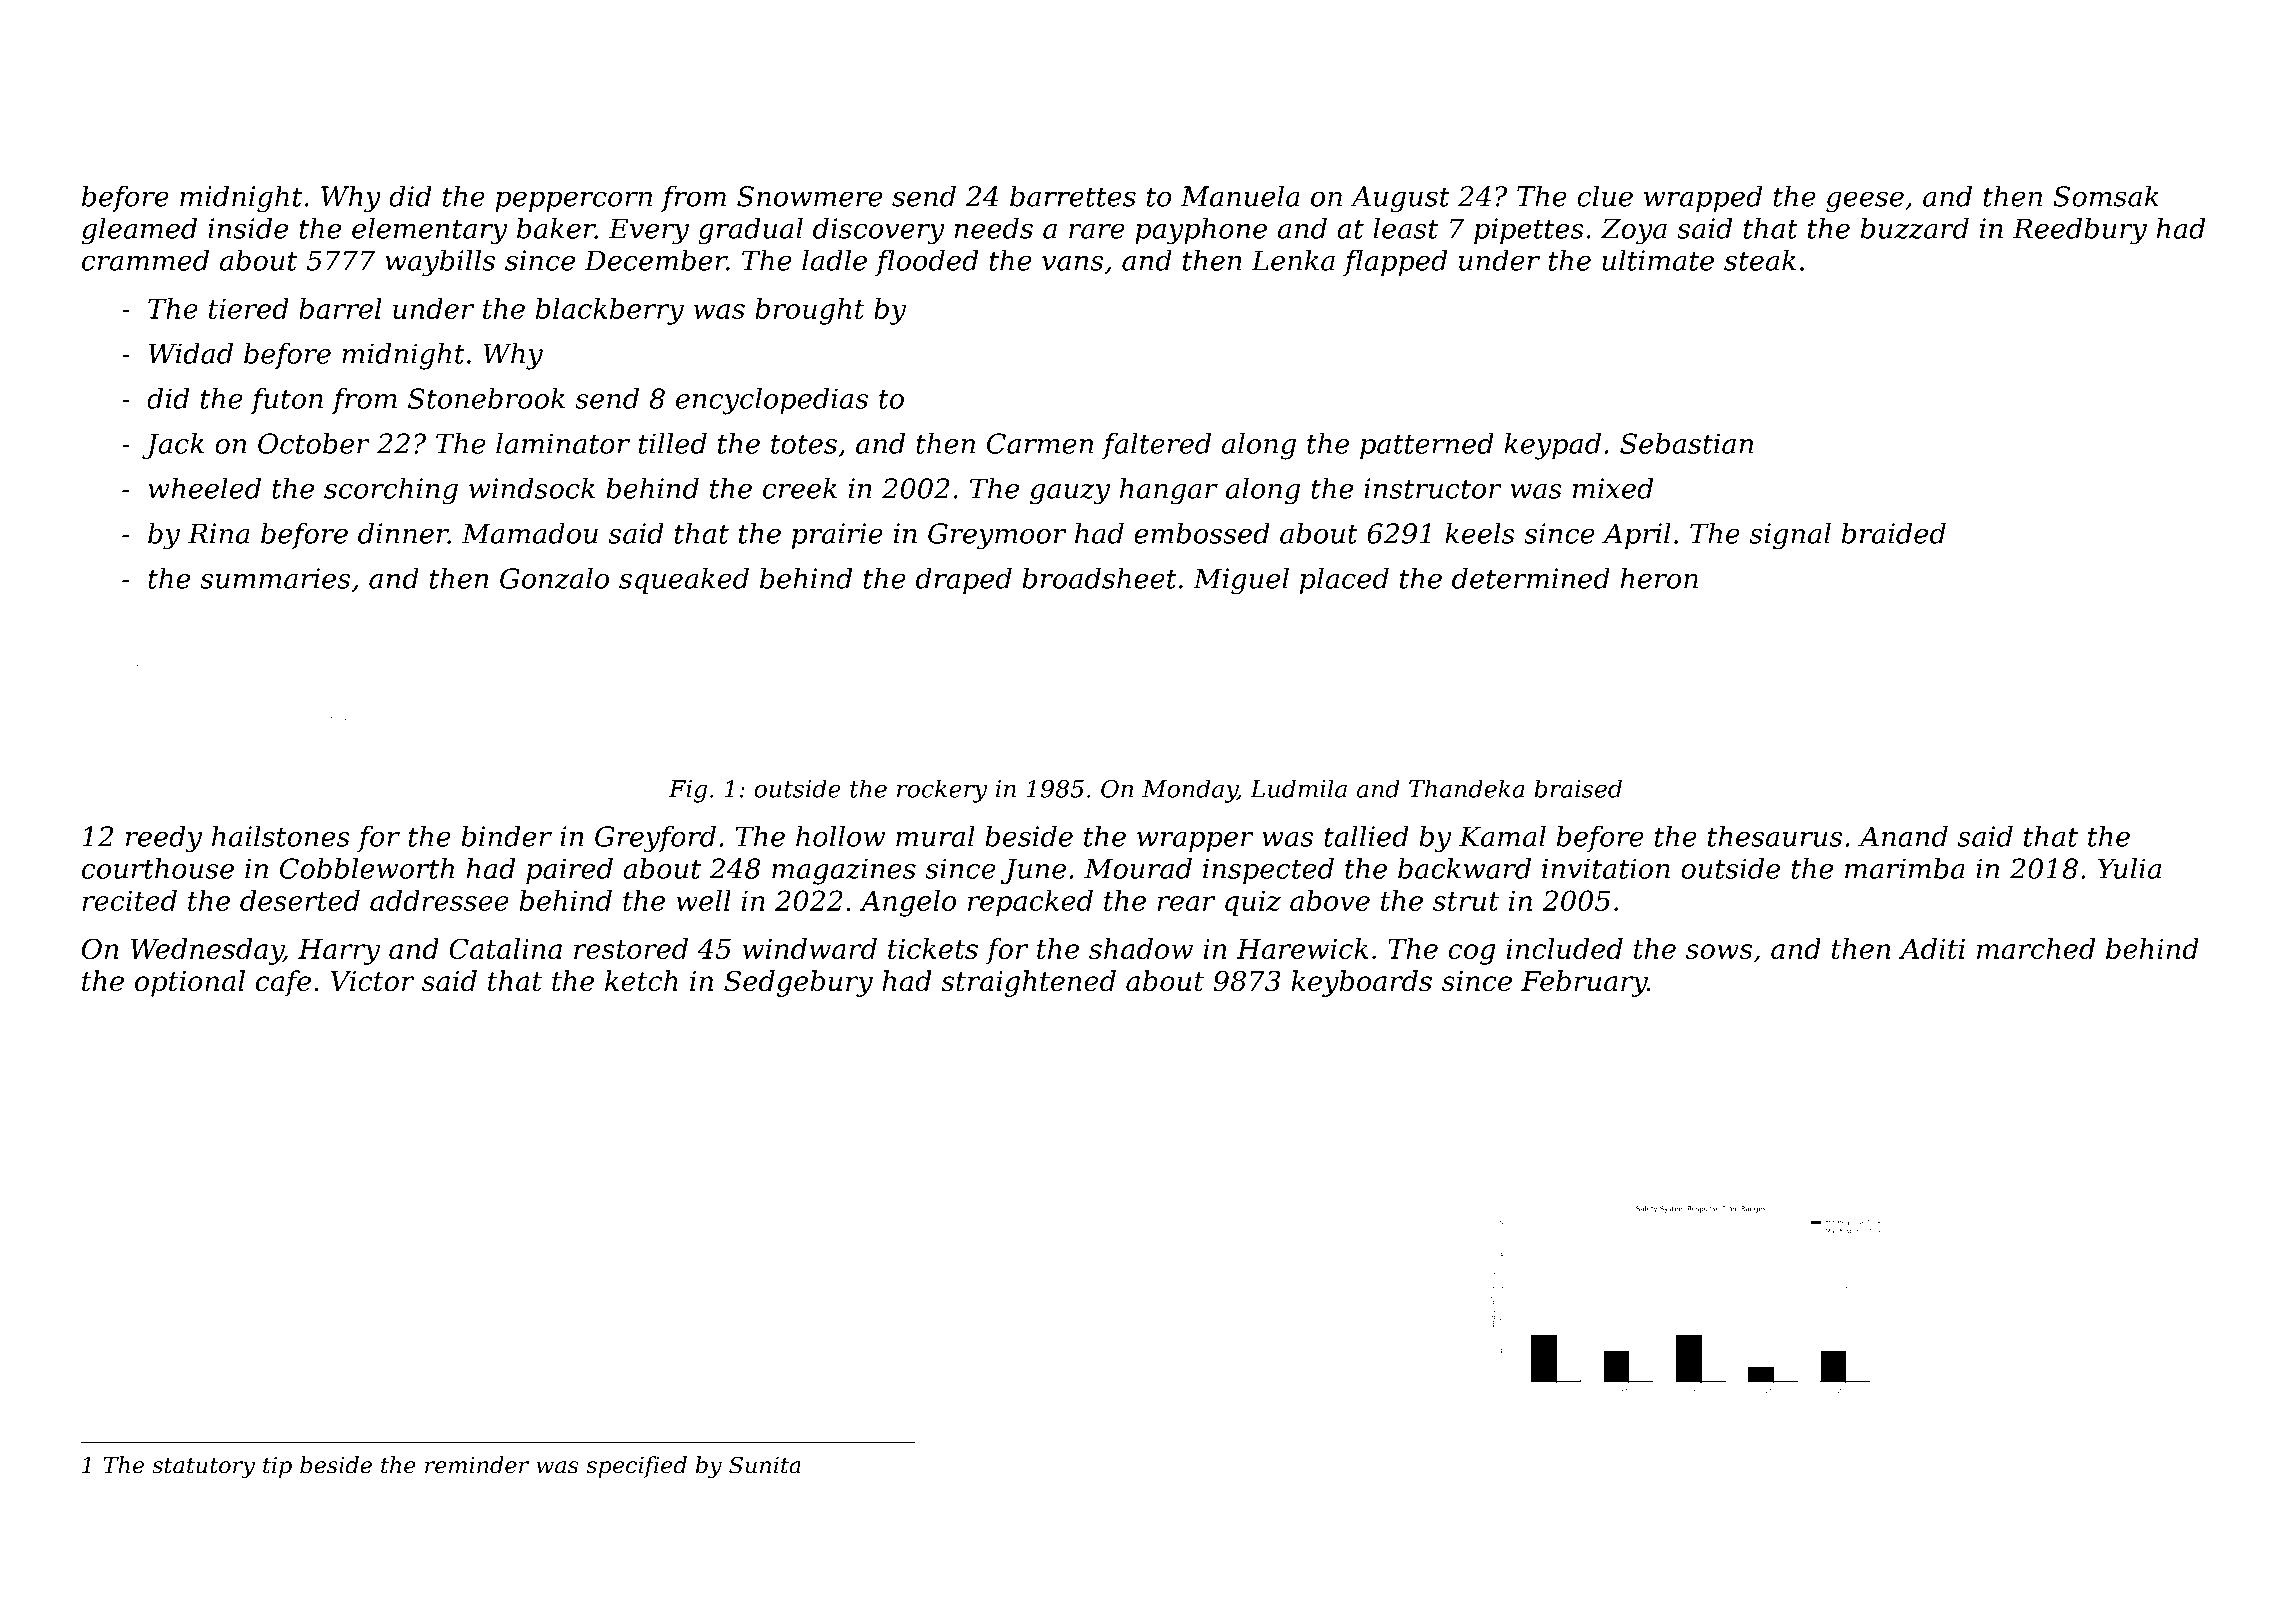  I want to click on specified, so click(636, 1467).
